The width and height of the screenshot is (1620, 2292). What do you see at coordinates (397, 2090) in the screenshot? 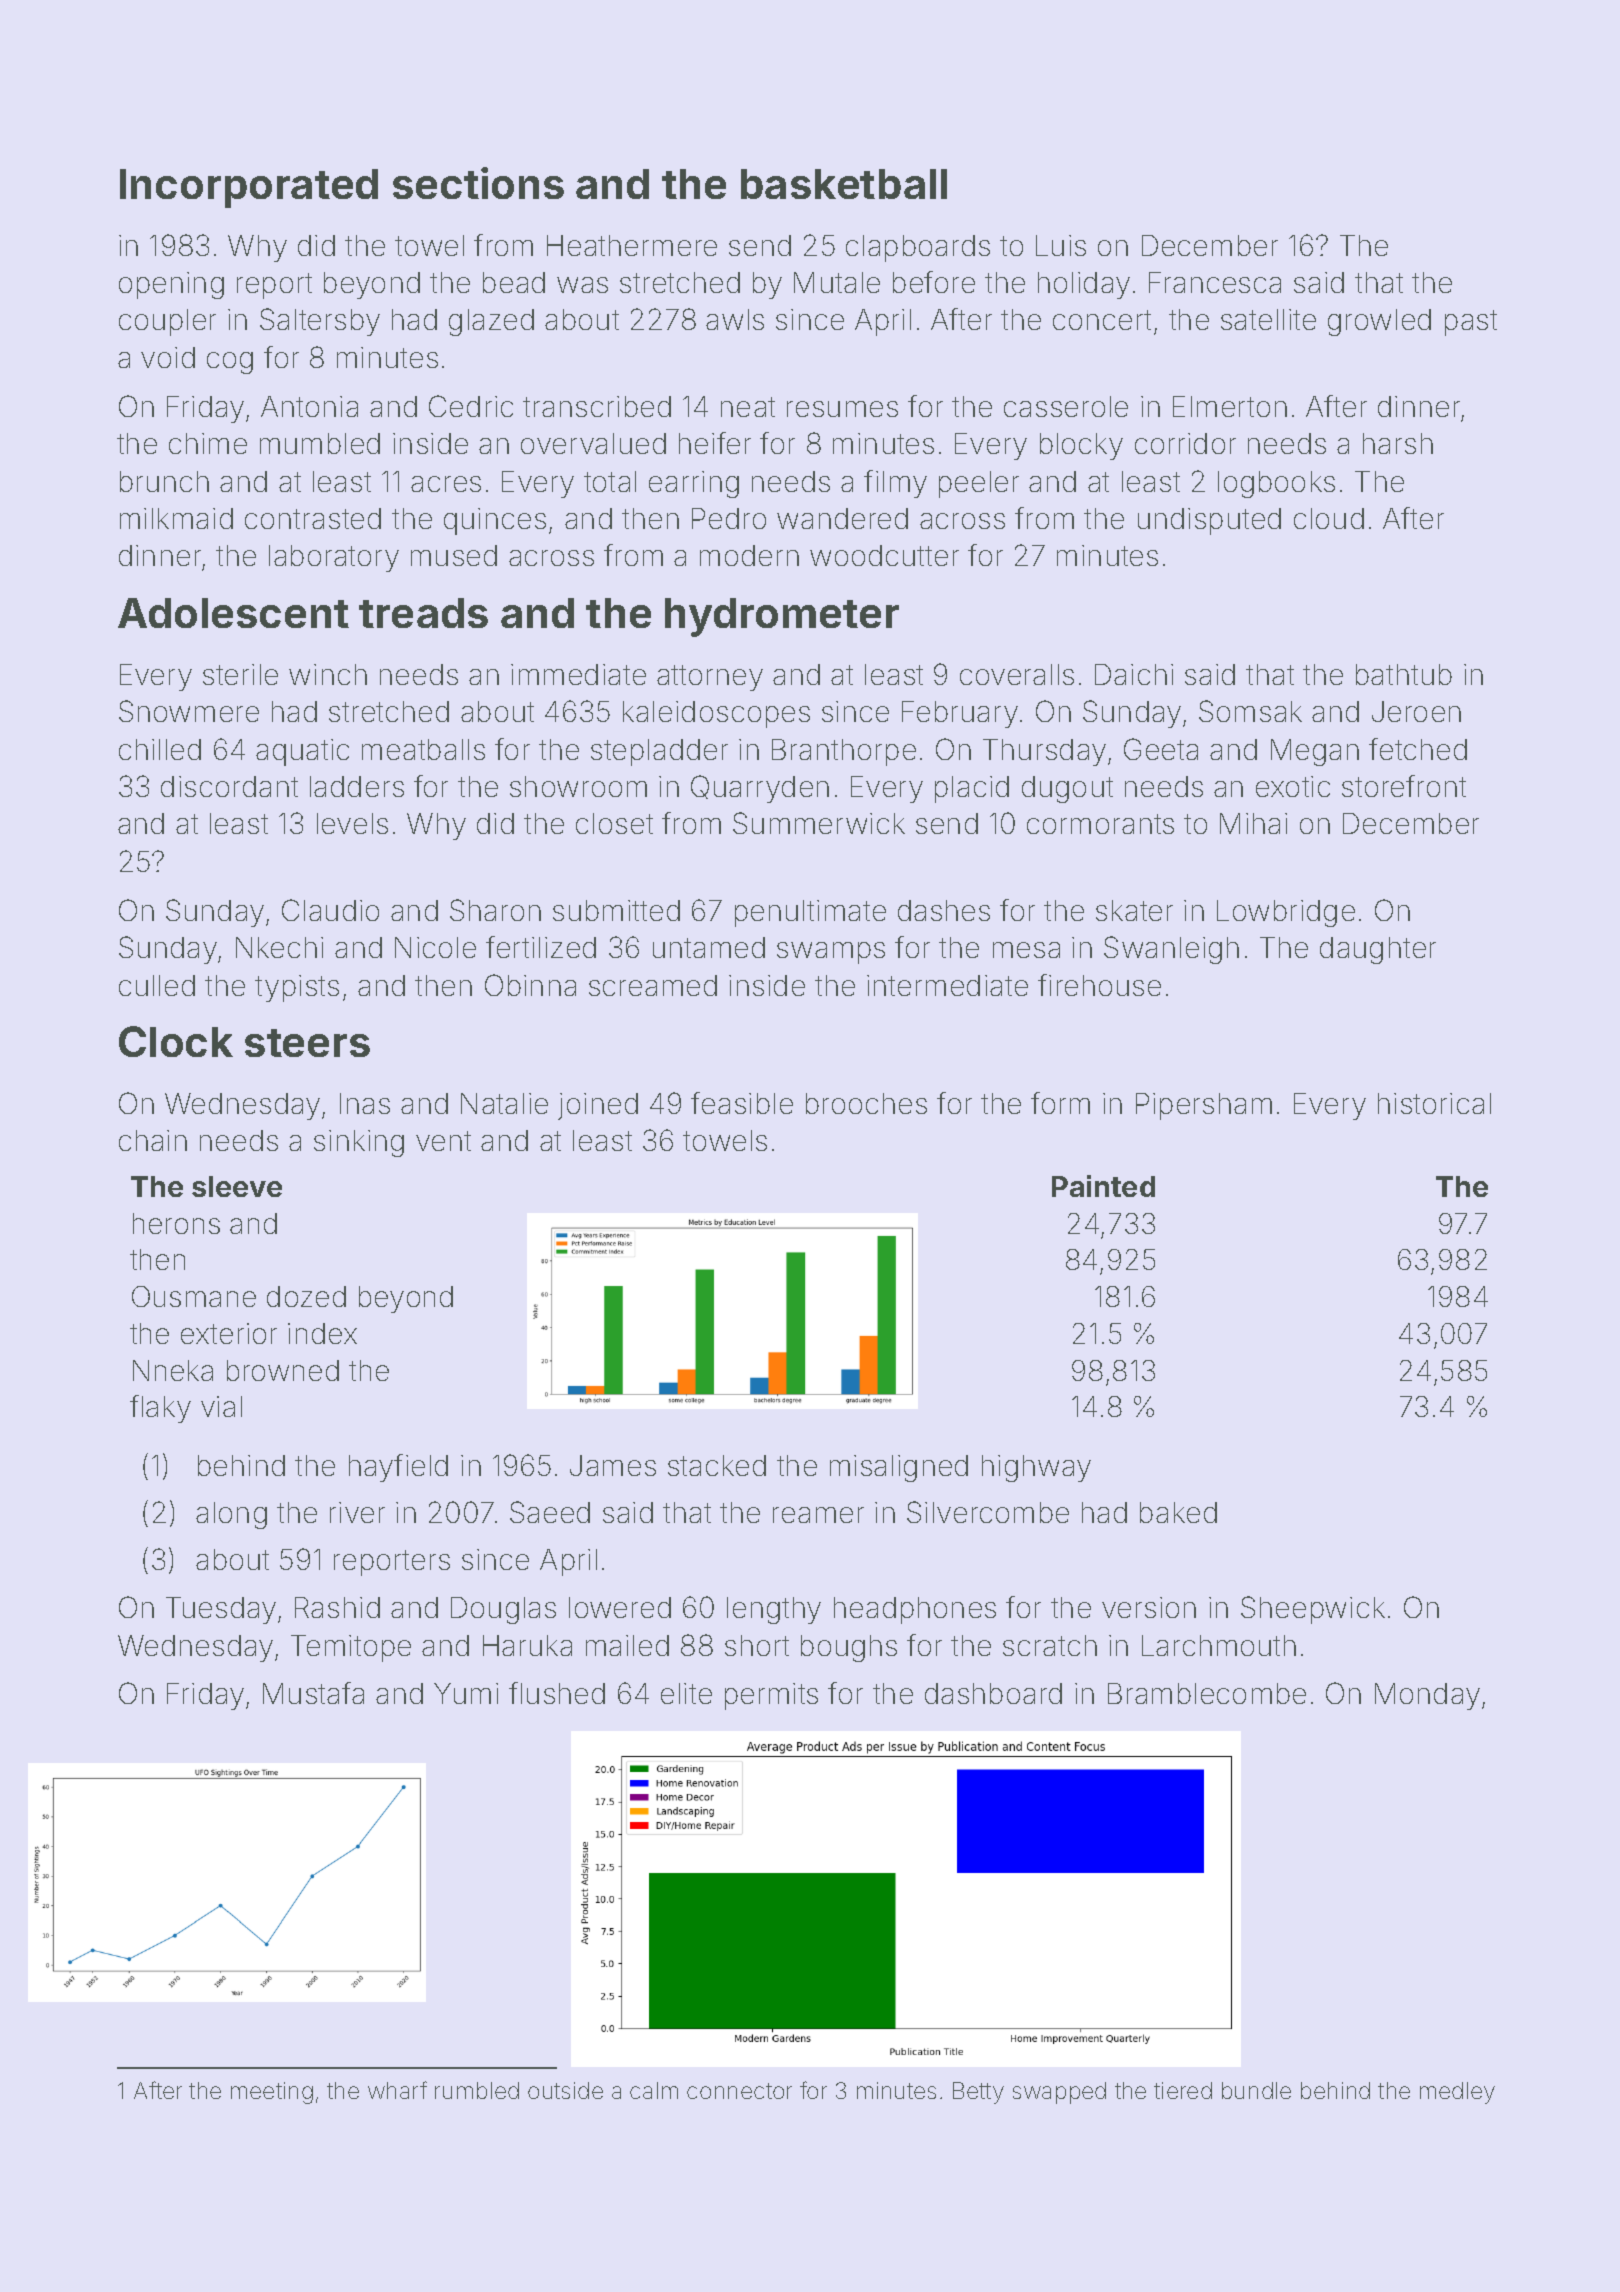
I see `wharf` at bounding box center [397, 2090].
